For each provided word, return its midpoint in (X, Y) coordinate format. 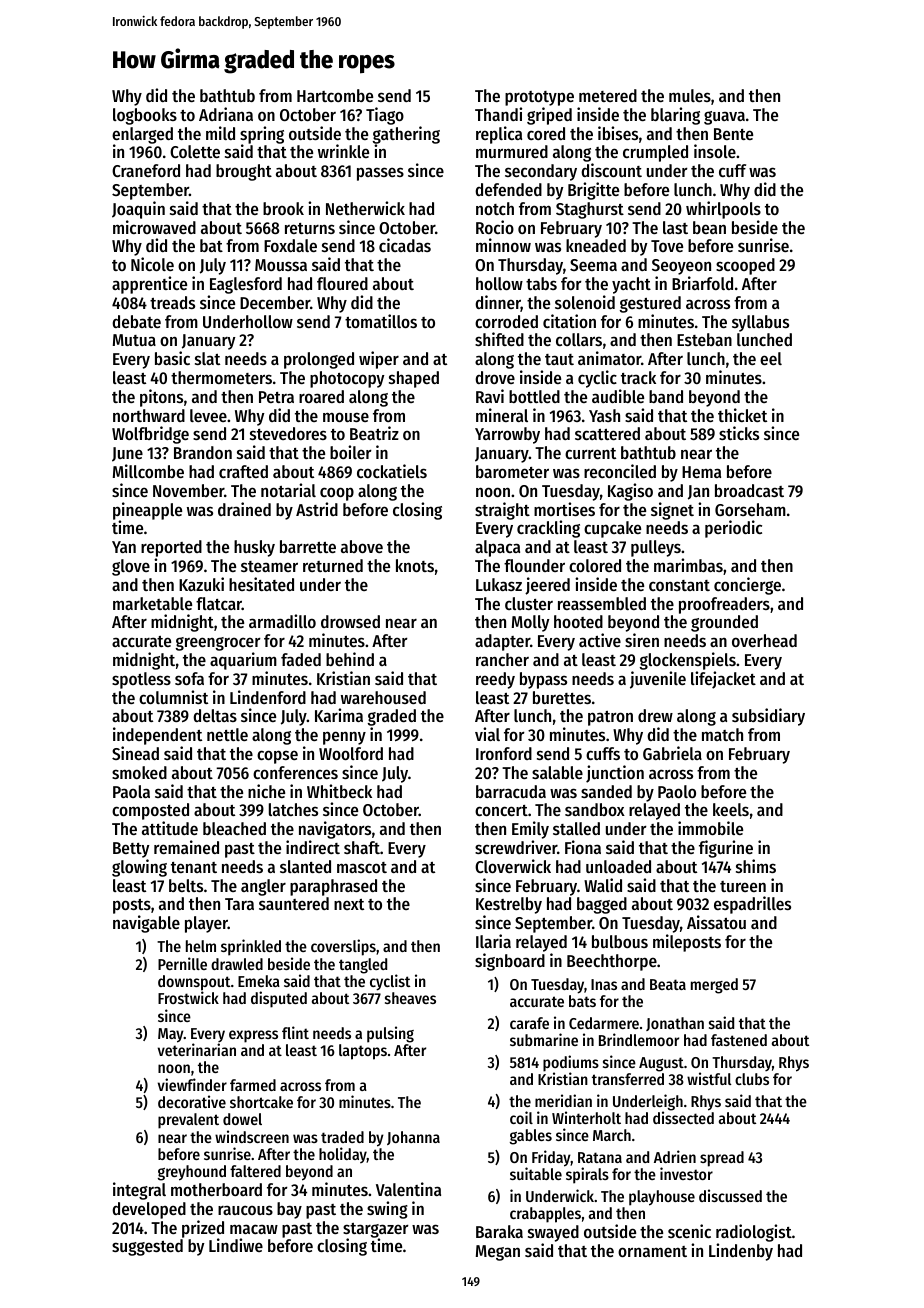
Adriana (226, 114)
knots (415, 565)
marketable (152, 603)
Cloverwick (513, 866)
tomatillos (381, 321)
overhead (764, 640)
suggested (147, 1247)
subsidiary (768, 717)
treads (172, 302)
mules (690, 95)
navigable (146, 924)
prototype (539, 98)
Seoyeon (681, 267)
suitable (536, 1173)
